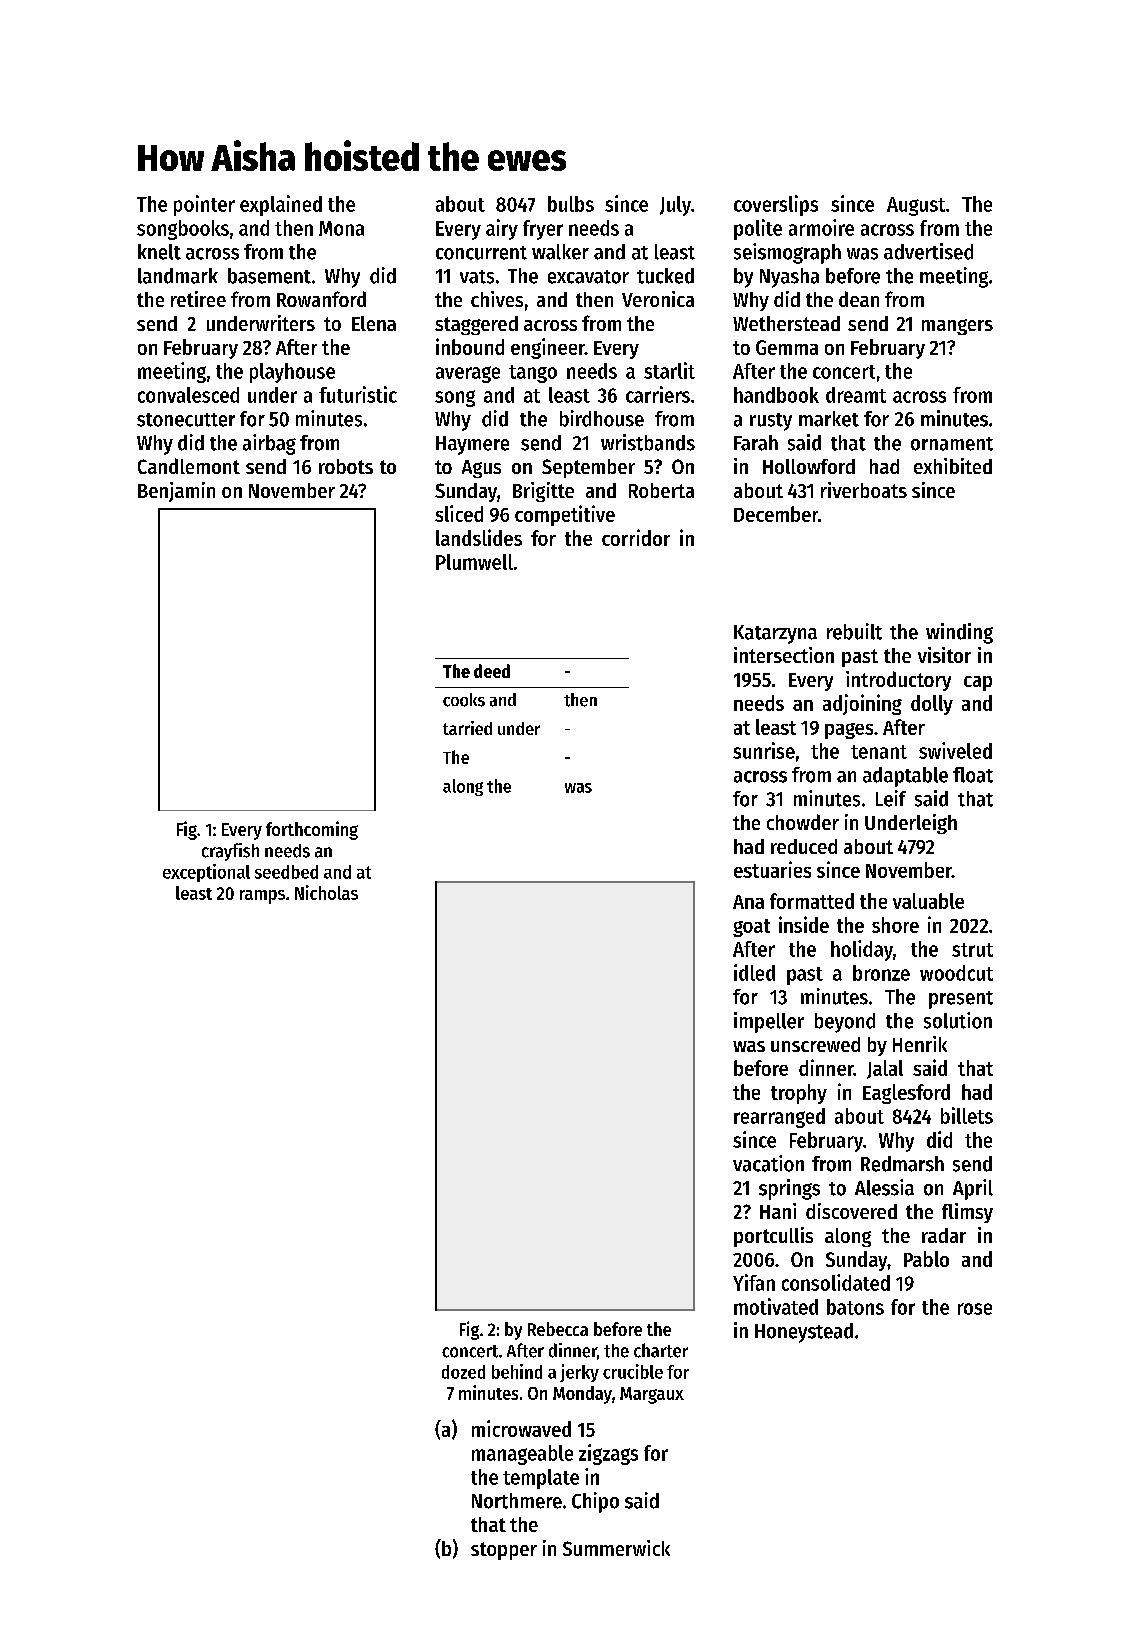 The height and width of the page is (1637, 1130). Describe the element at coordinates (517, 1371) in the page. I see `behind` at that location.
